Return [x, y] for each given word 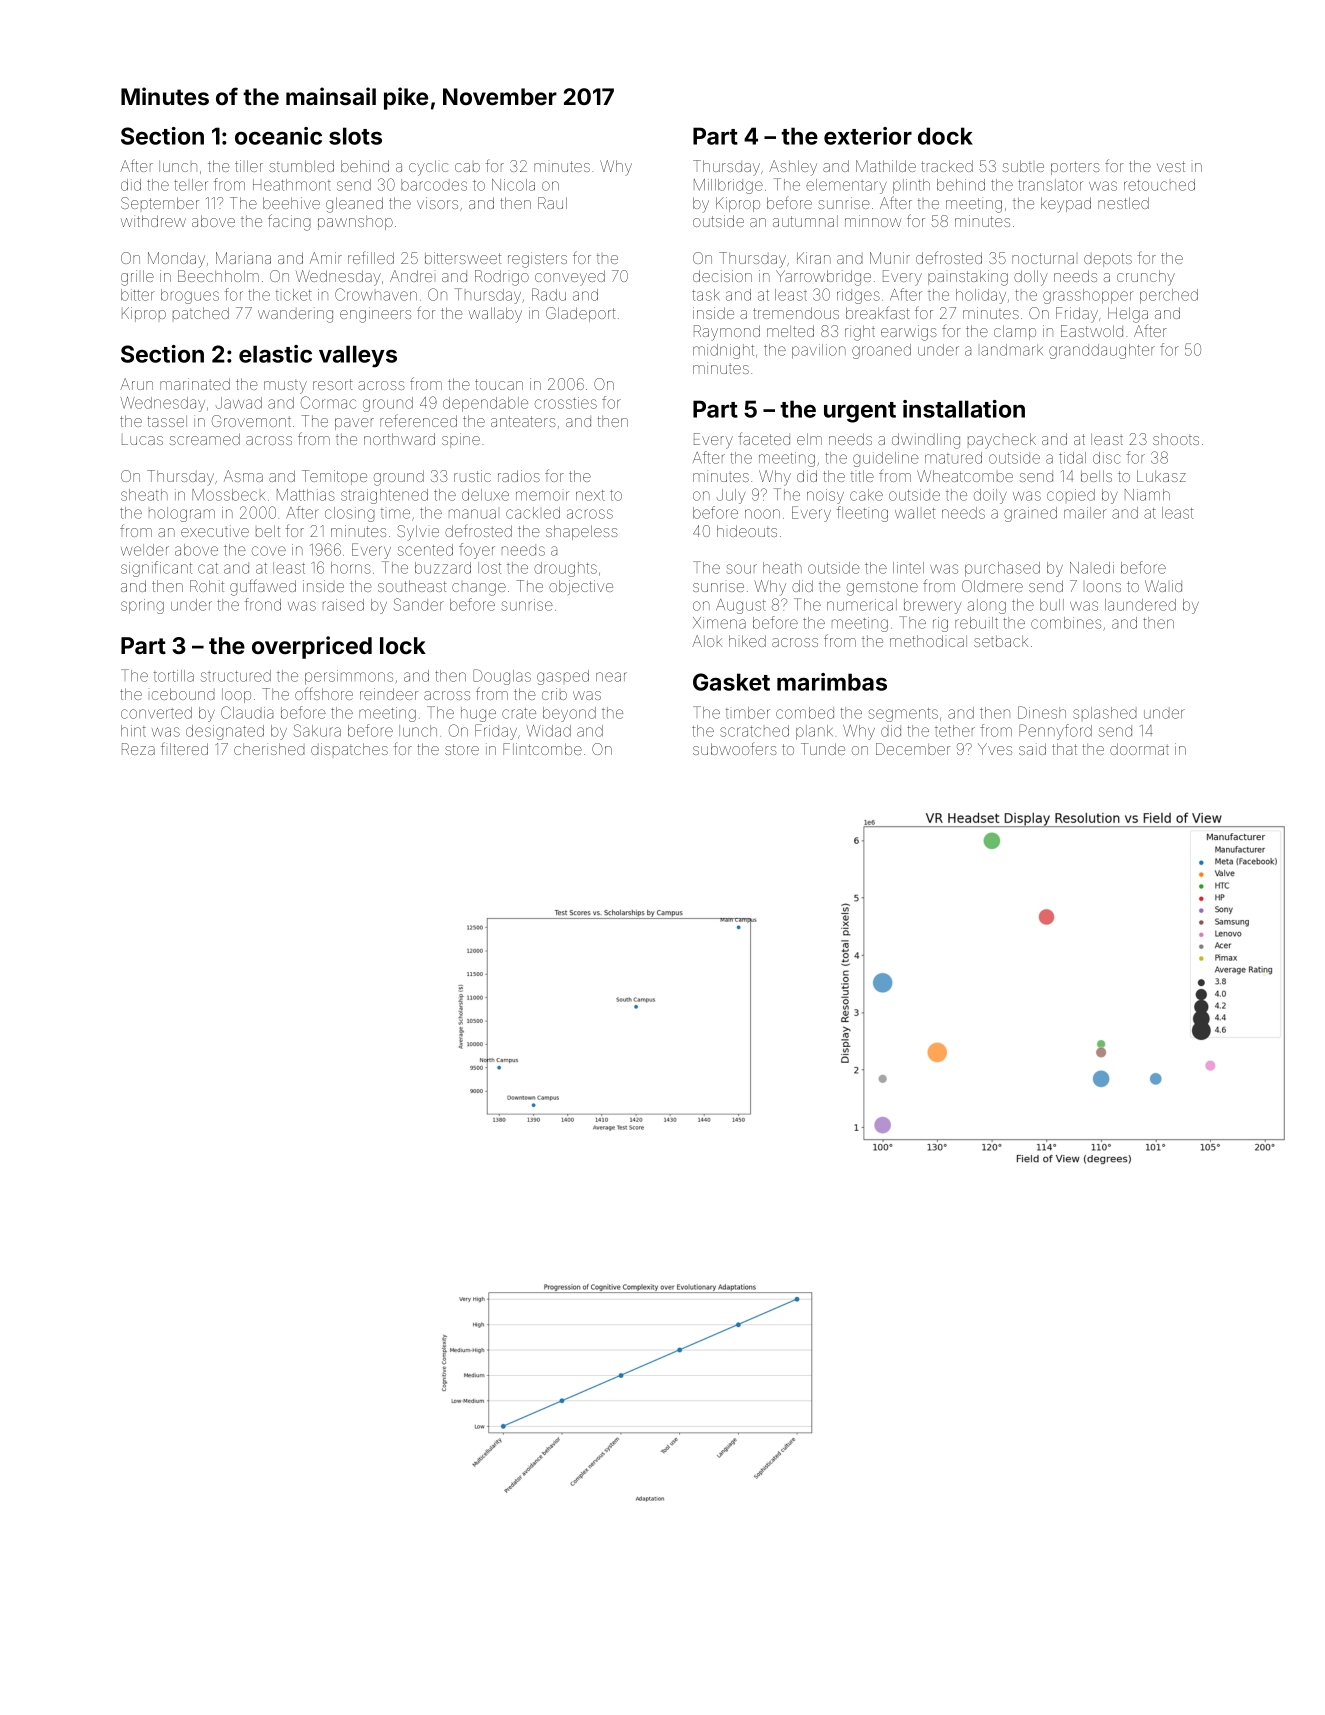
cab [467, 167]
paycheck [1002, 441]
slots [355, 136]
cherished [269, 749]
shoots [1176, 439]
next [590, 495]
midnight [723, 351]
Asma [243, 476]
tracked [947, 166]
